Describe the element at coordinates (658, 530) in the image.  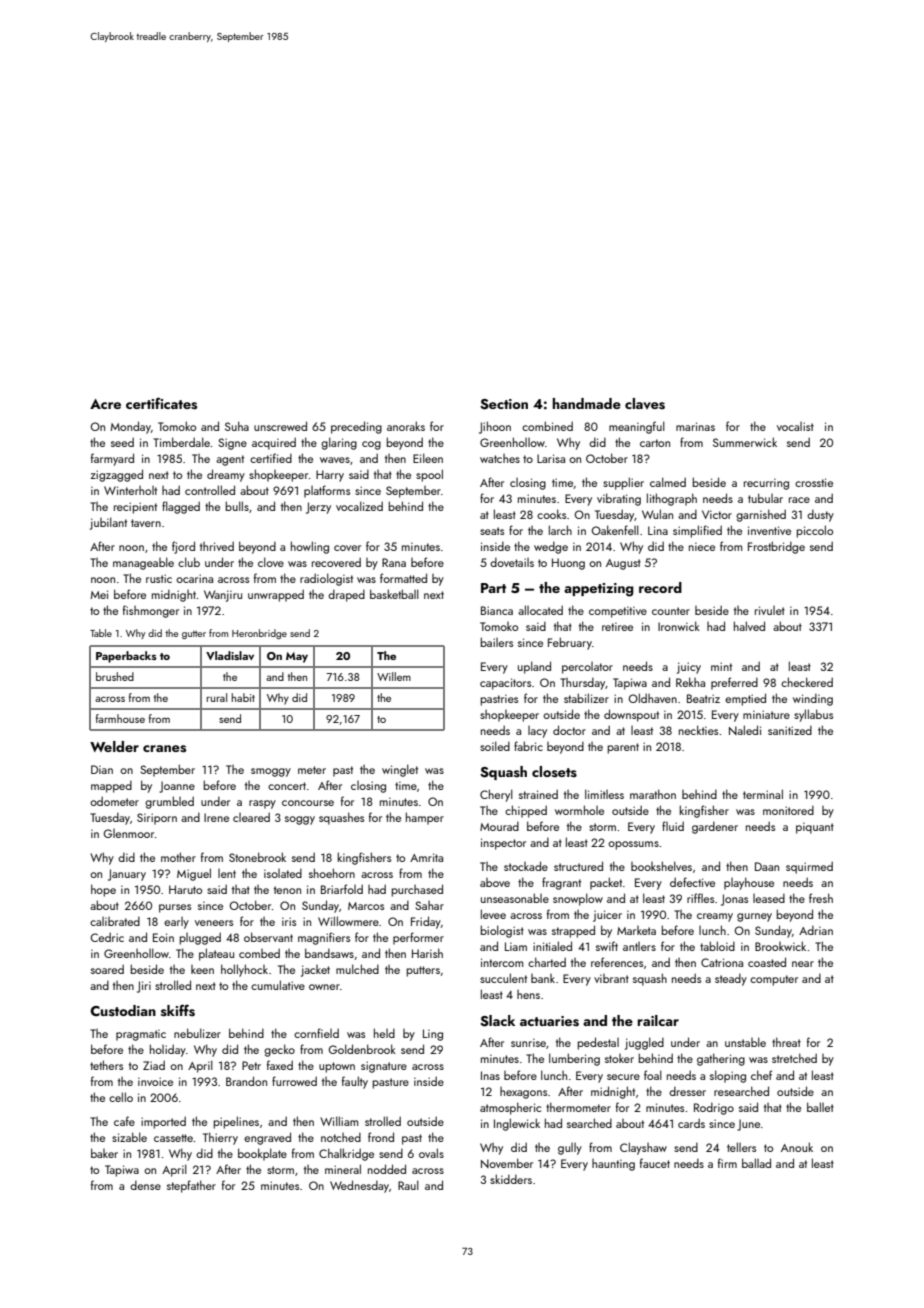
I see `Lina` at that location.
